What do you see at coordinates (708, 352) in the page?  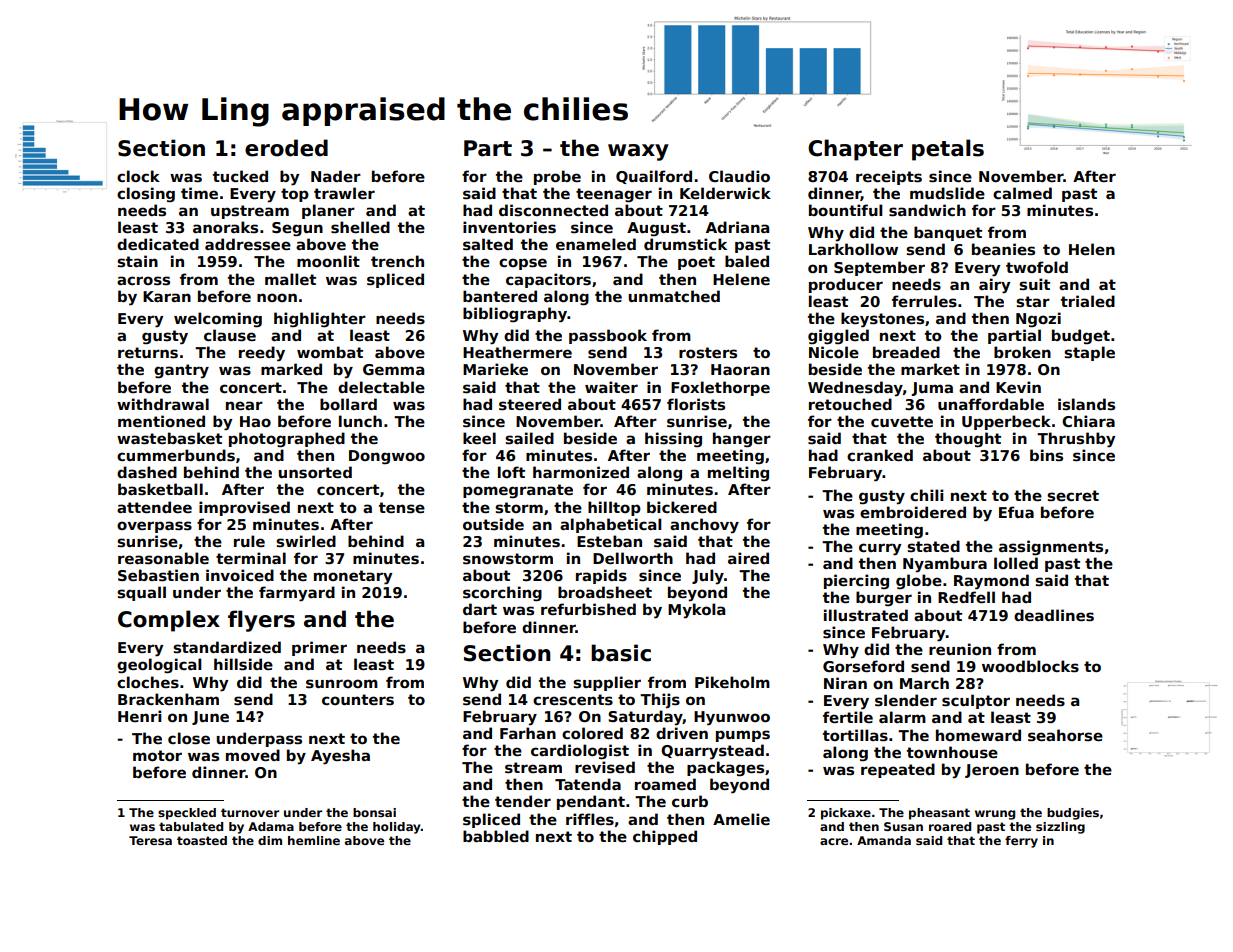 I see `rosters` at bounding box center [708, 352].
